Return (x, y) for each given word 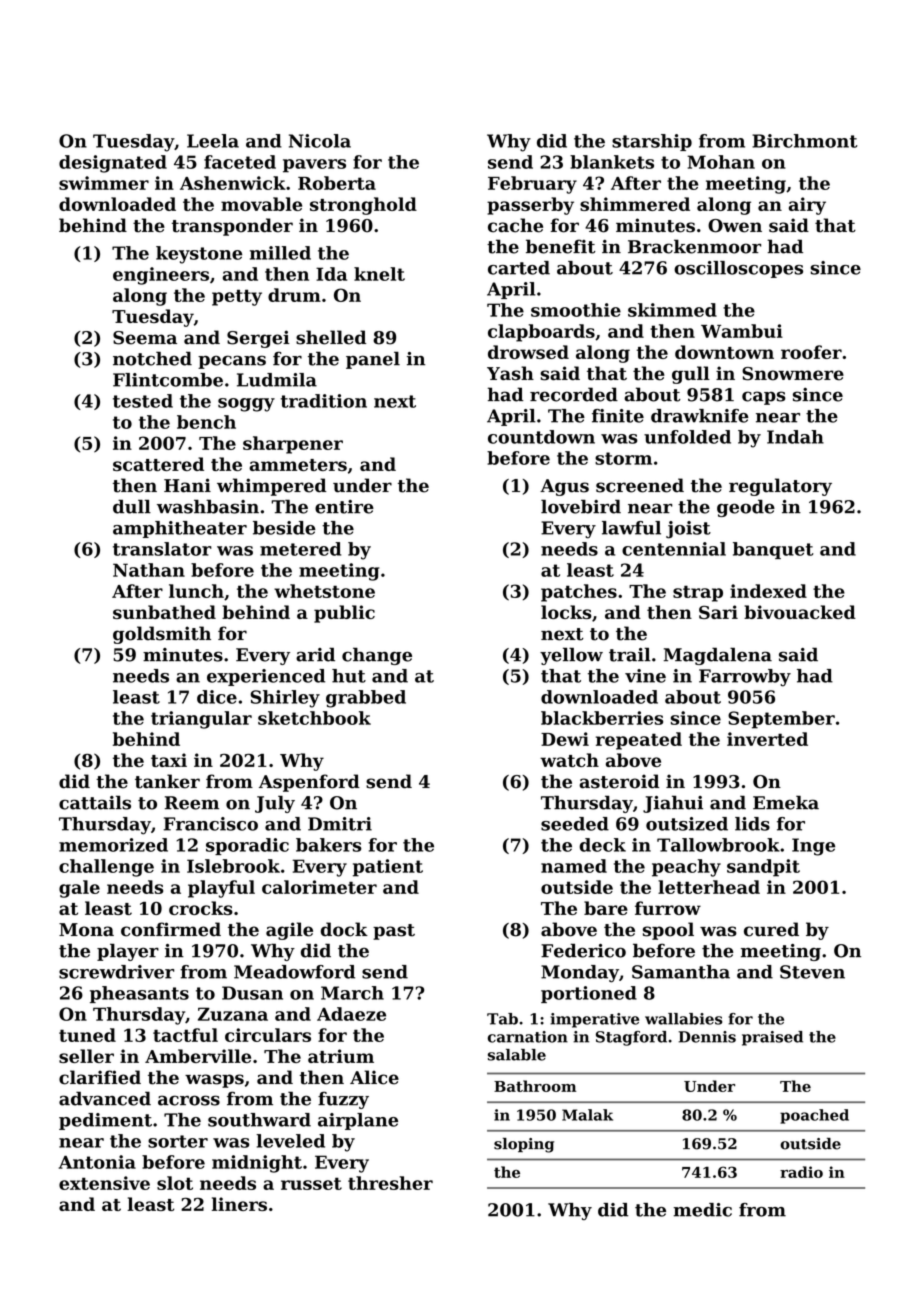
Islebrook (233, 866)
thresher (390, 1183)
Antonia (97, 1162)
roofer (811, 352)
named (574, 866)
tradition (324, 401)
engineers (161, 276)
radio (801, 1172)
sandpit (763, 868)
